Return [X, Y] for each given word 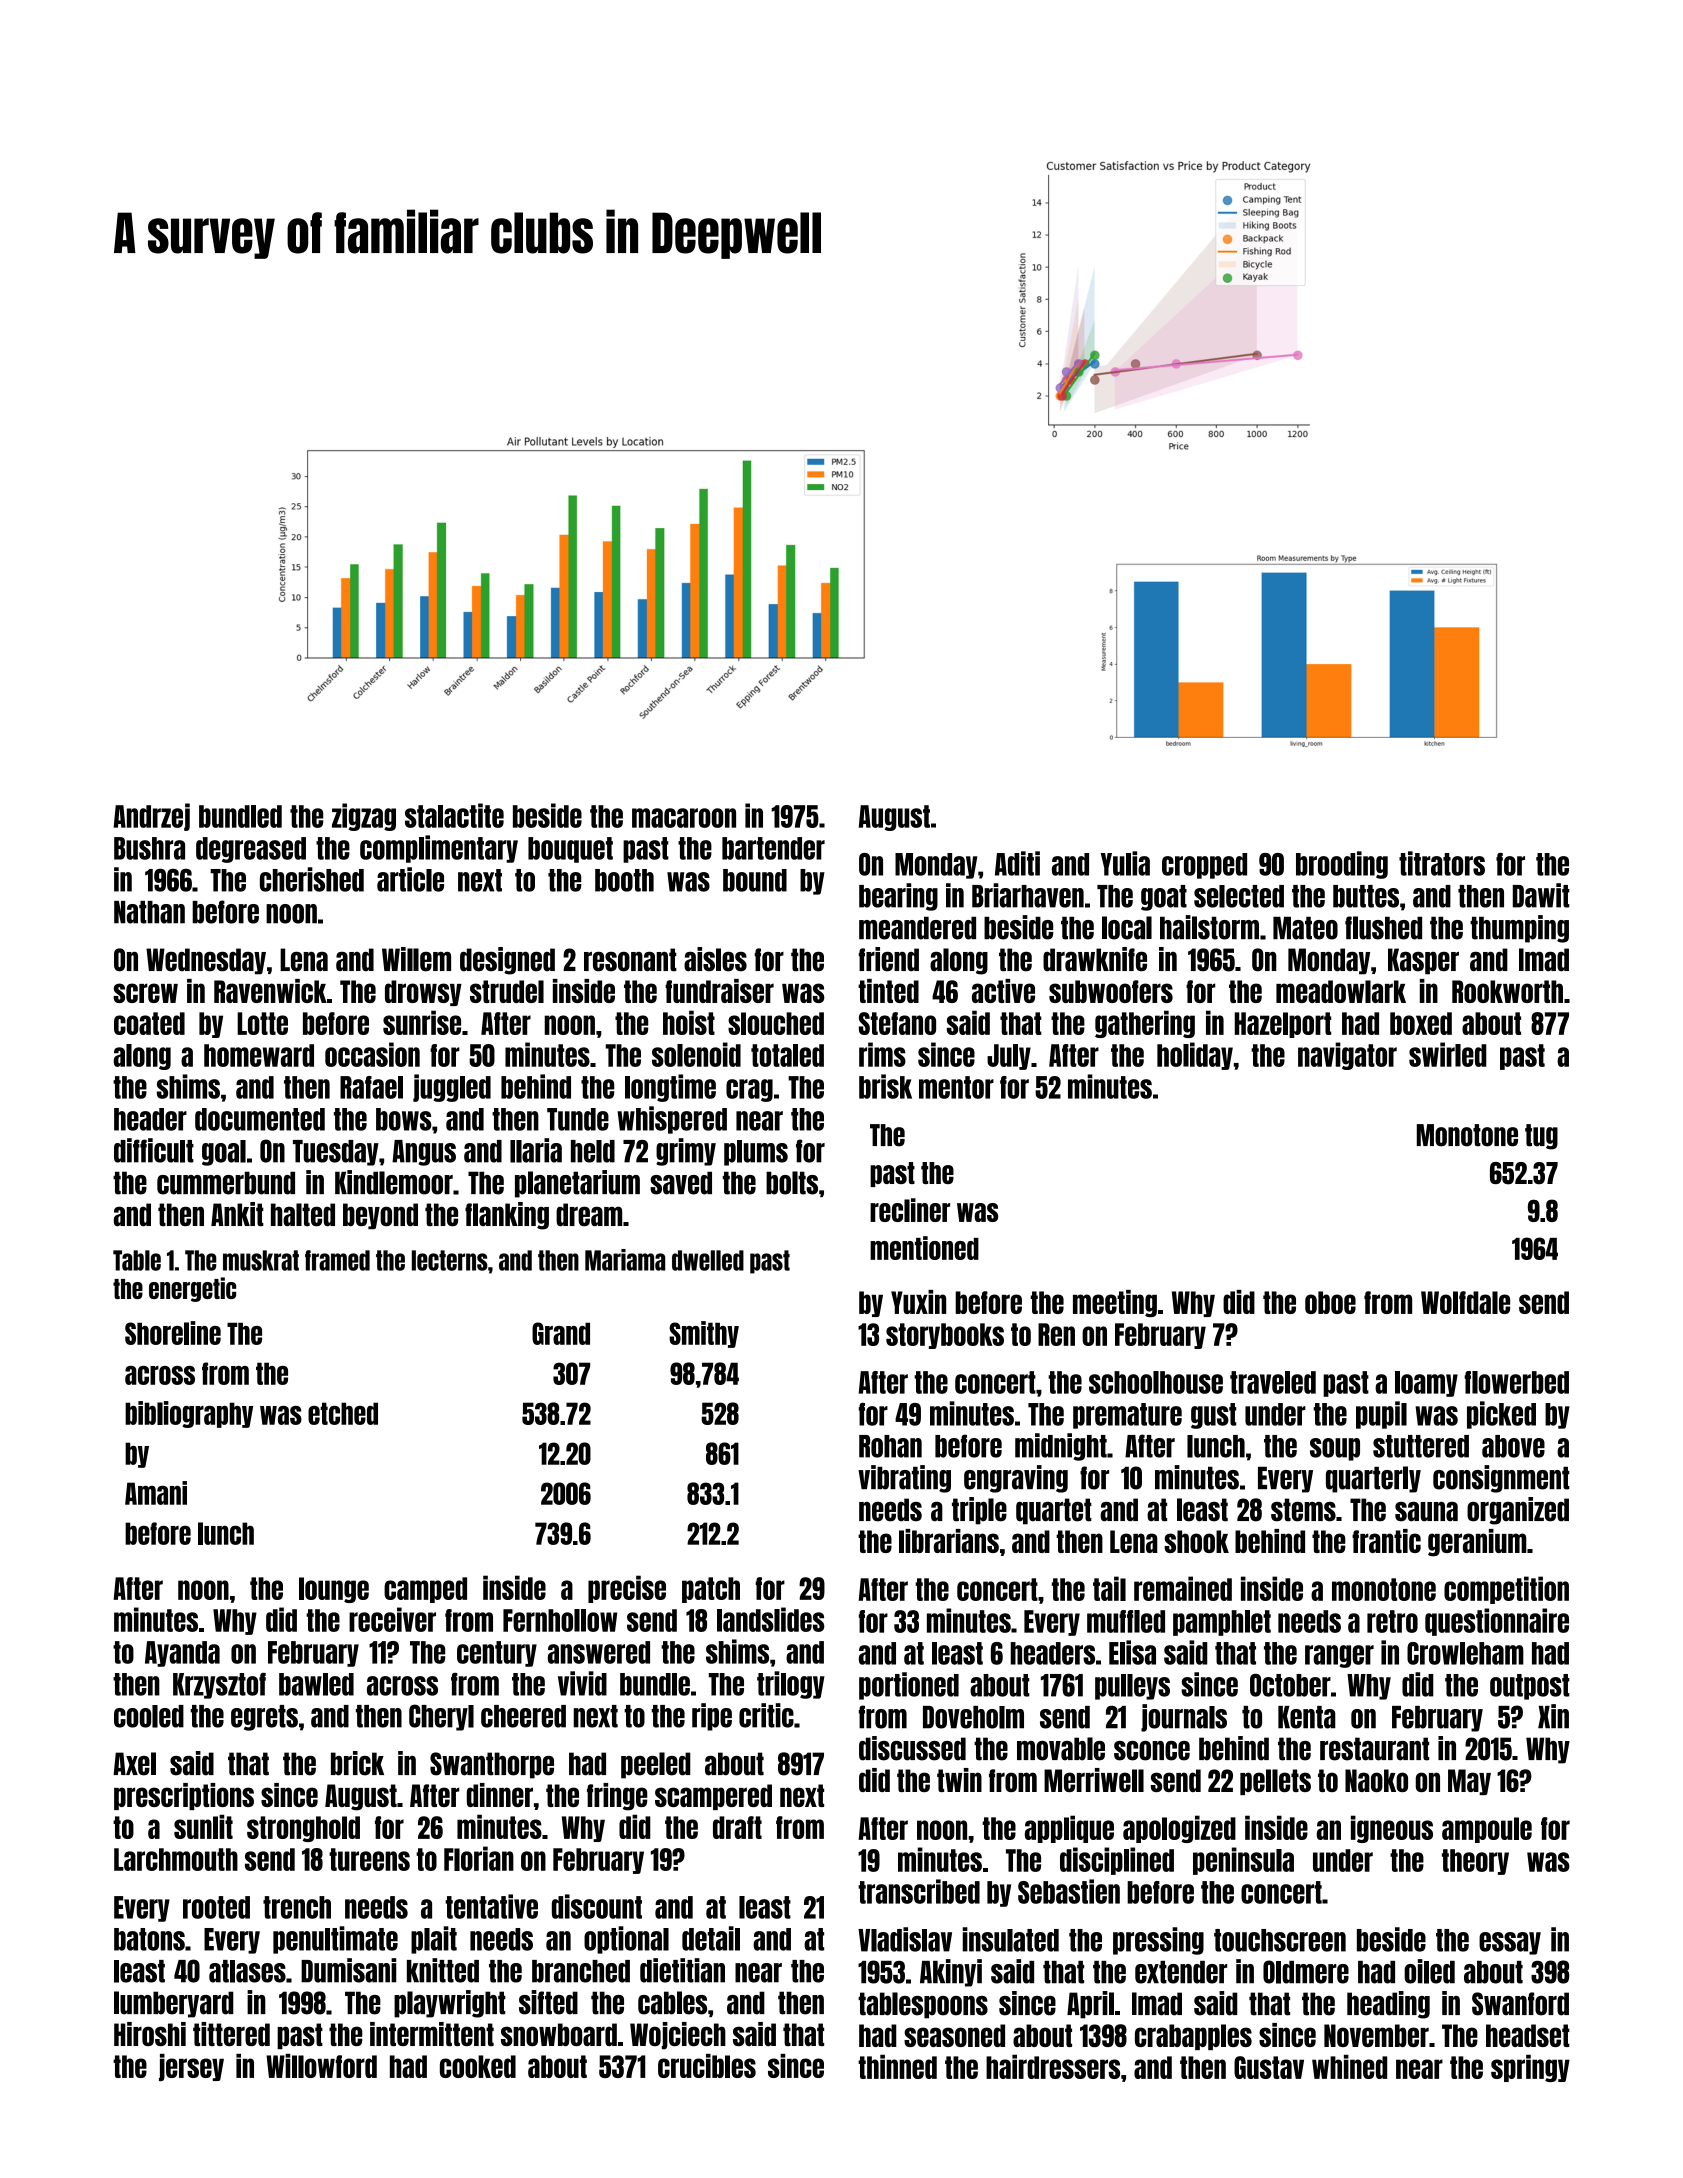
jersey [191, 2067]
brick [357, 1763]
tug [1541, 1137]
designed [507, 961]
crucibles [707, 2066]
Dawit [1541, 895]
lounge [334, 1590]
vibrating [904, 1479]
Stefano [897, 1023]
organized [1518, 1511]
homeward [259, 1055]
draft [737, 1827]
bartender [773, 848]
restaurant [1374, 1749]
